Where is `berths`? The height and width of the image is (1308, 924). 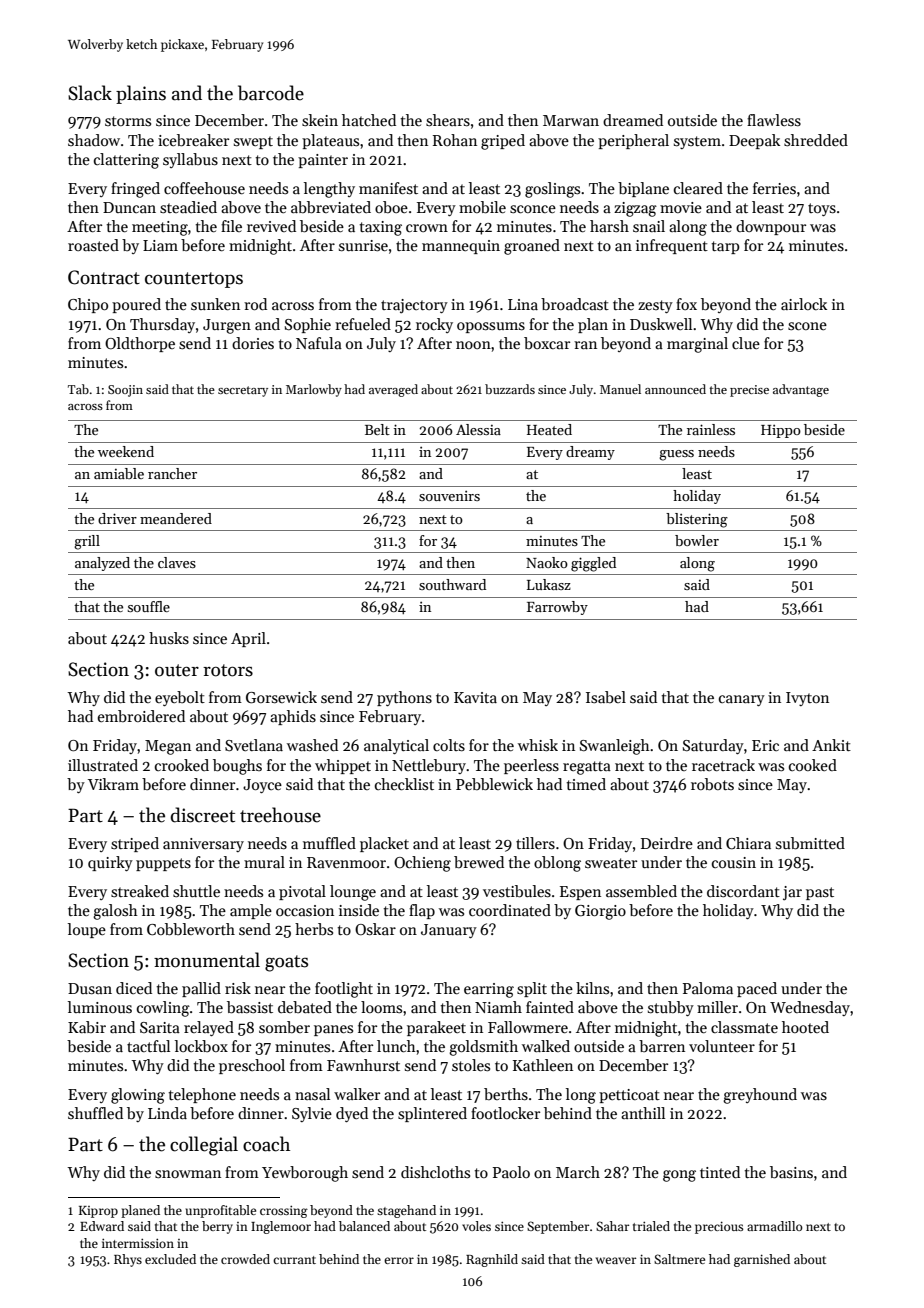
berths is located at coordinates (506, 1094).
